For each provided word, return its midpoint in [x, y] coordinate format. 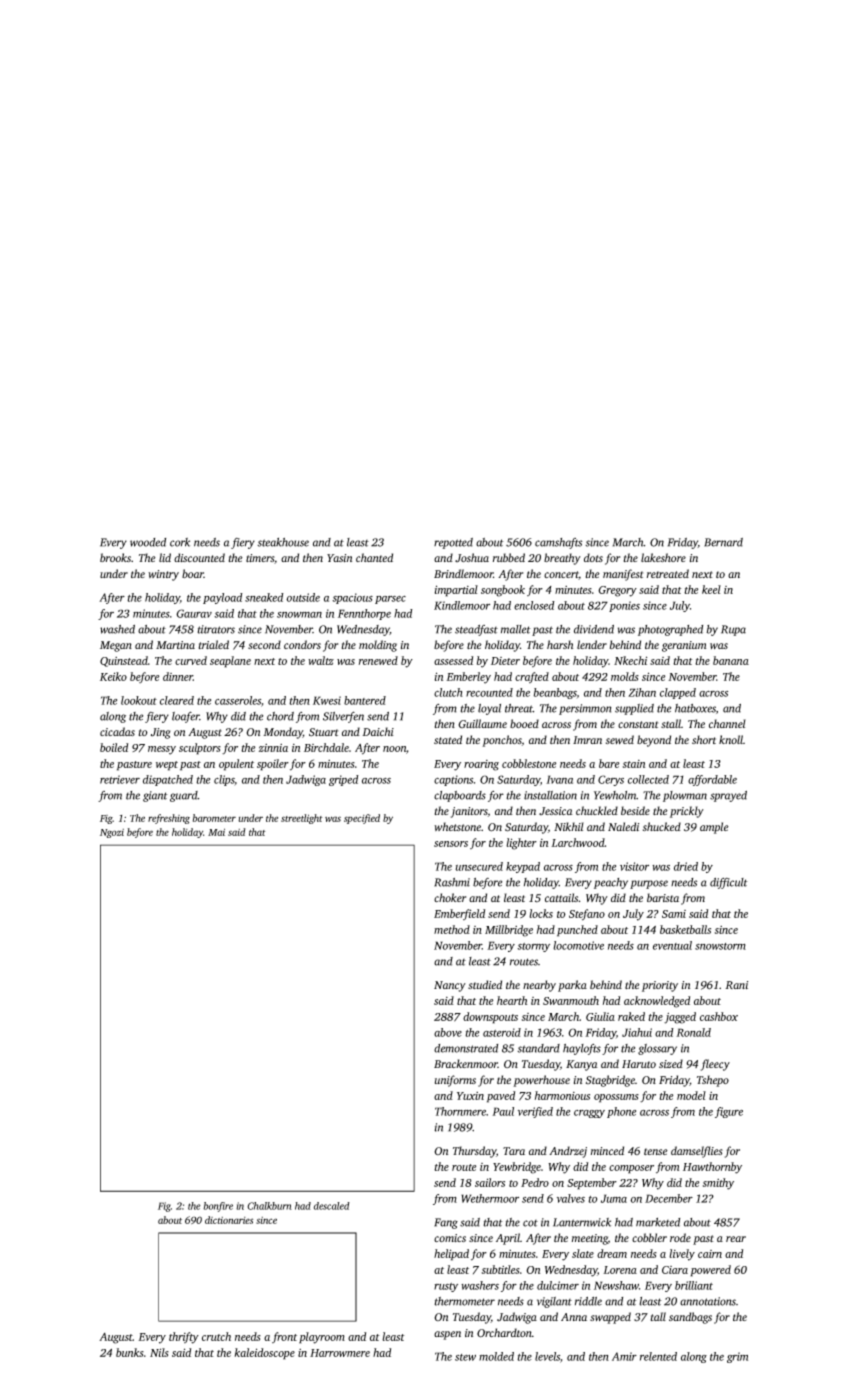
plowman [685, 796]
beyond [654, 741]
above [448, 1032]
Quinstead [124, 661]
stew [465, 1357]
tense [656, 1151]
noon [394, 749]
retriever [120, 779]
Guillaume [482, 723]
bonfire [218, 1207]
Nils [159, 1352]
